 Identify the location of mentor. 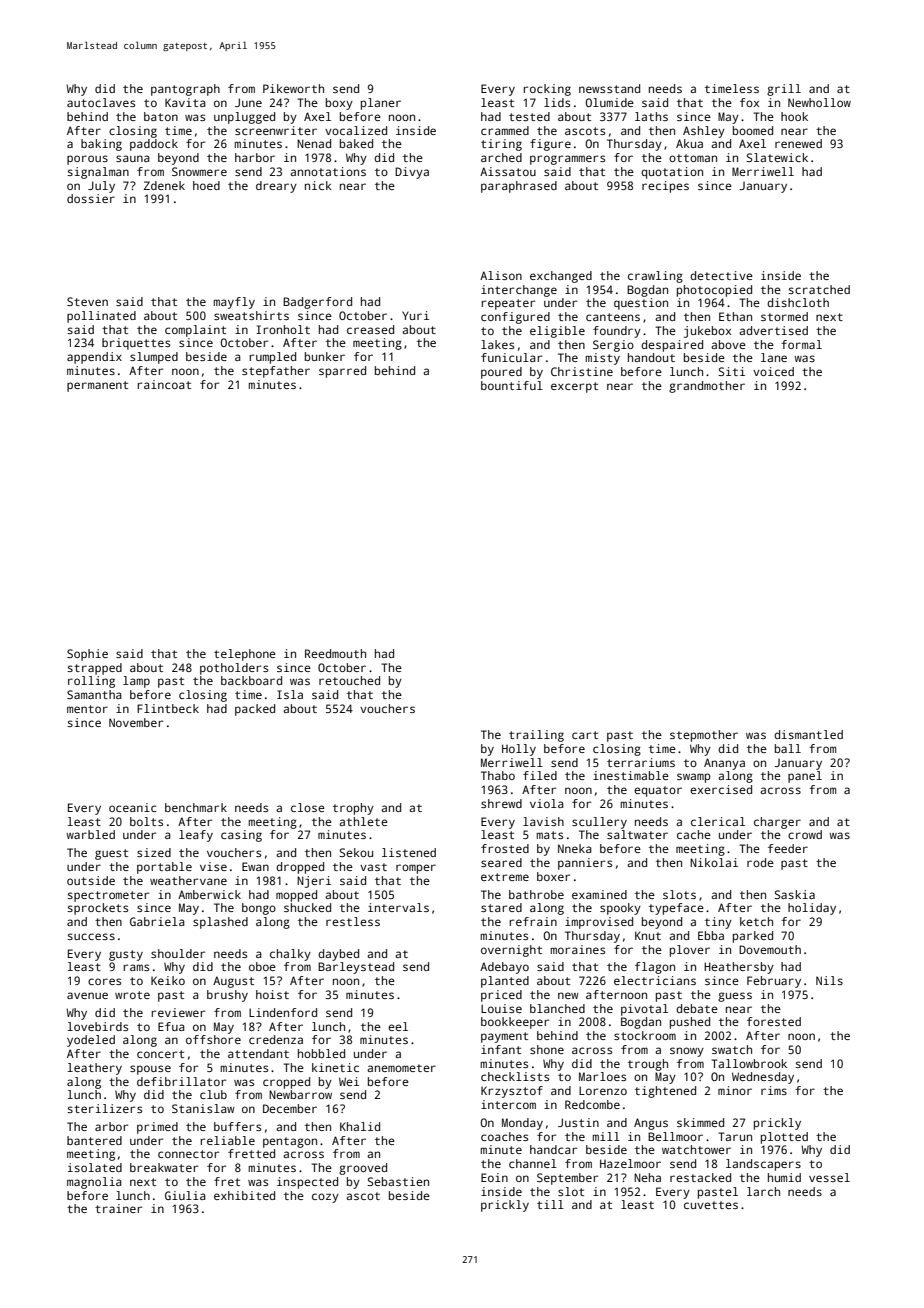
(87, 709).
